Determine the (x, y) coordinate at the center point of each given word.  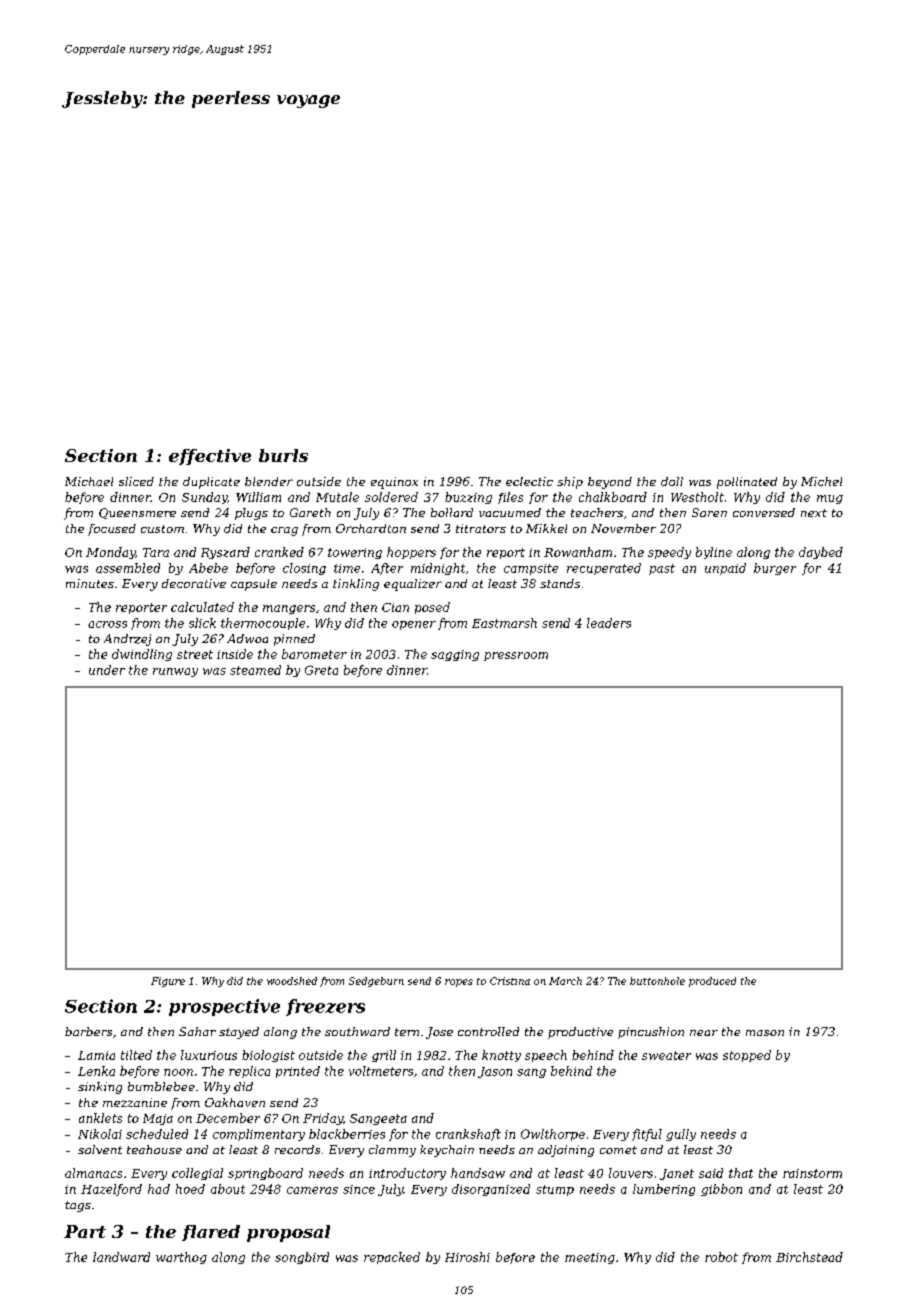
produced (712, 982)
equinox (394, 483)
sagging (455, 655)
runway (175, 672)
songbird (302, 1258)
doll (672, 481)
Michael (89, 481)
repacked (392, 1258)
